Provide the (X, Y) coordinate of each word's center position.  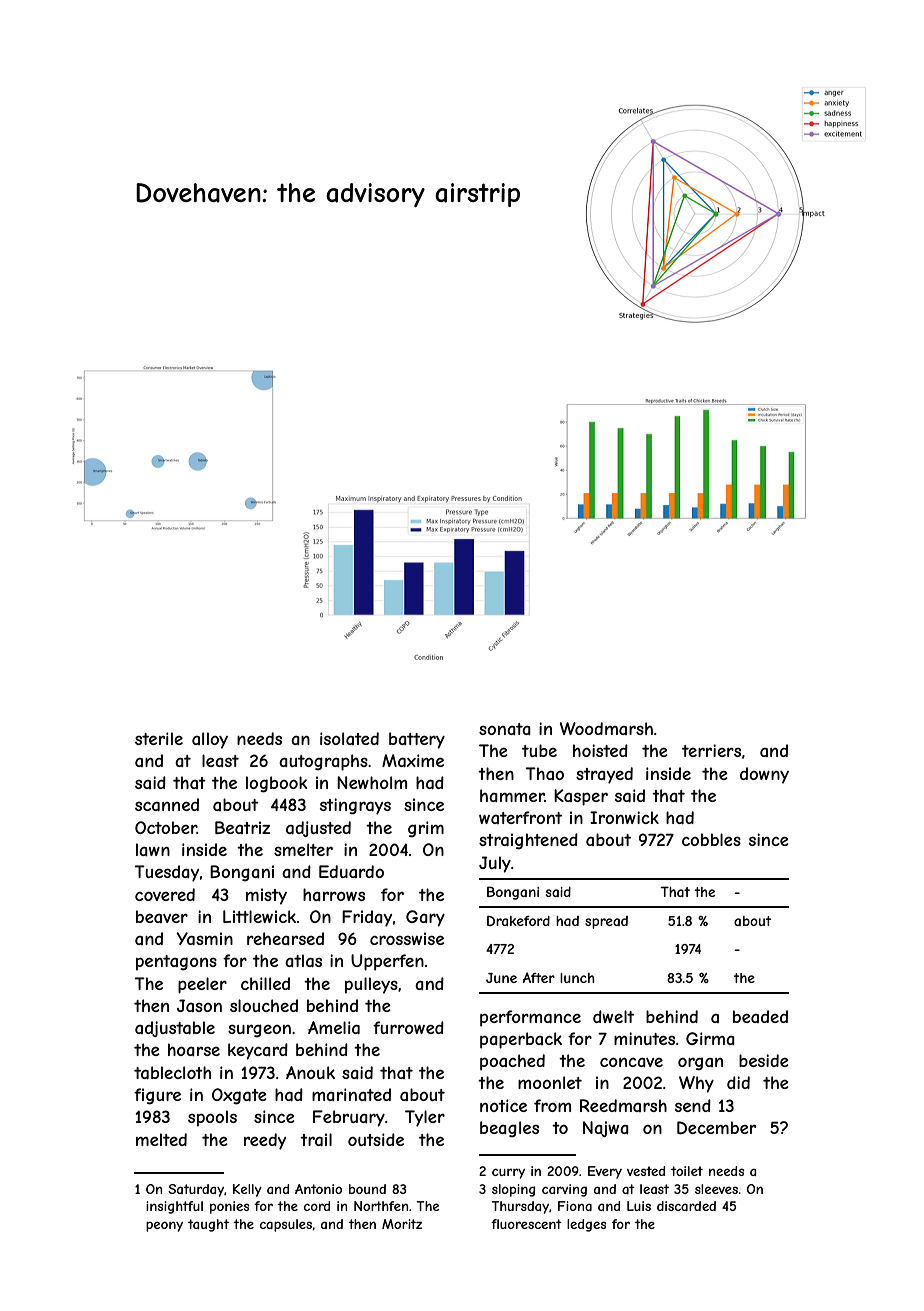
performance (530, 1018)
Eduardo (351, 871)
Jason (199, 1005)
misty (266, 896)
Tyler (425, 1118)
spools (212, 1118)
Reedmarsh (623, 1105)
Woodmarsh (606, 728)
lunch (577, 978)
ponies (229, 1207)
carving (564, 1190)
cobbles (711, 839)
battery (417, 740)
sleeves (716, 1189)
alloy (210, 740)
